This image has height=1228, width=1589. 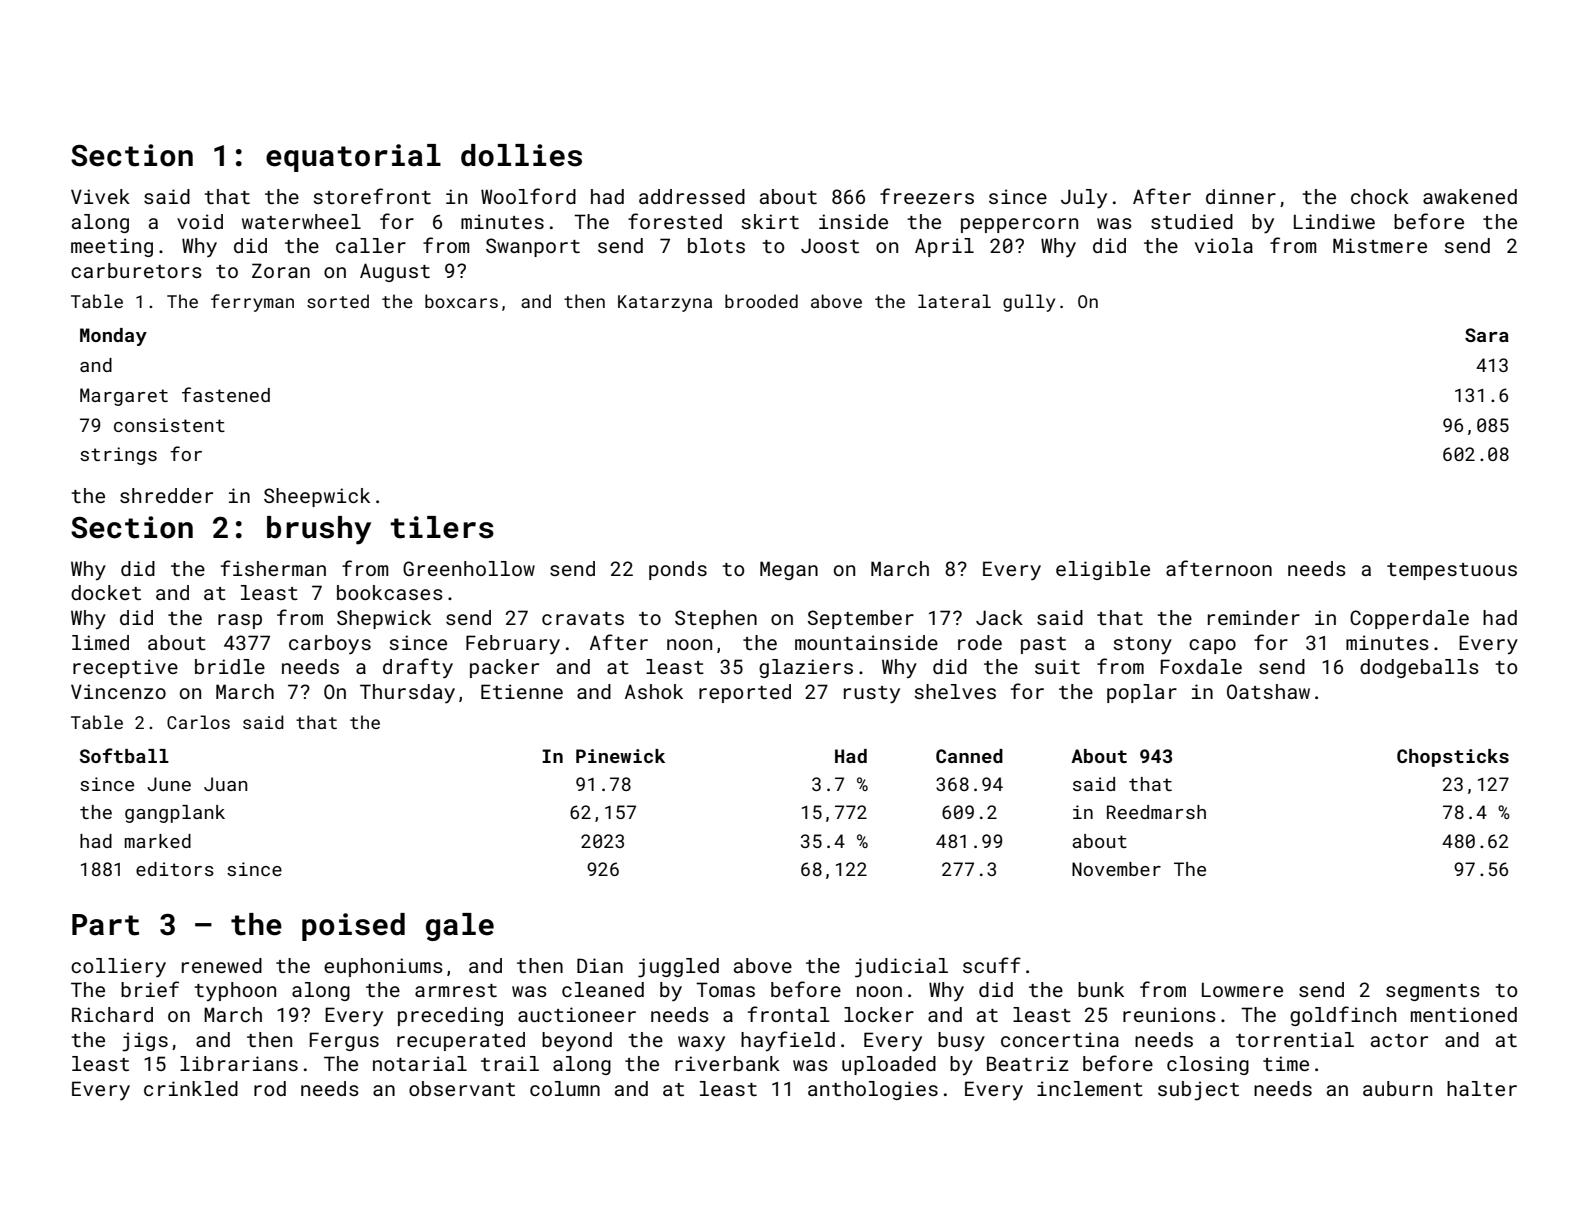 I want to click on Mistmere, so click(x=1380, y=245).
